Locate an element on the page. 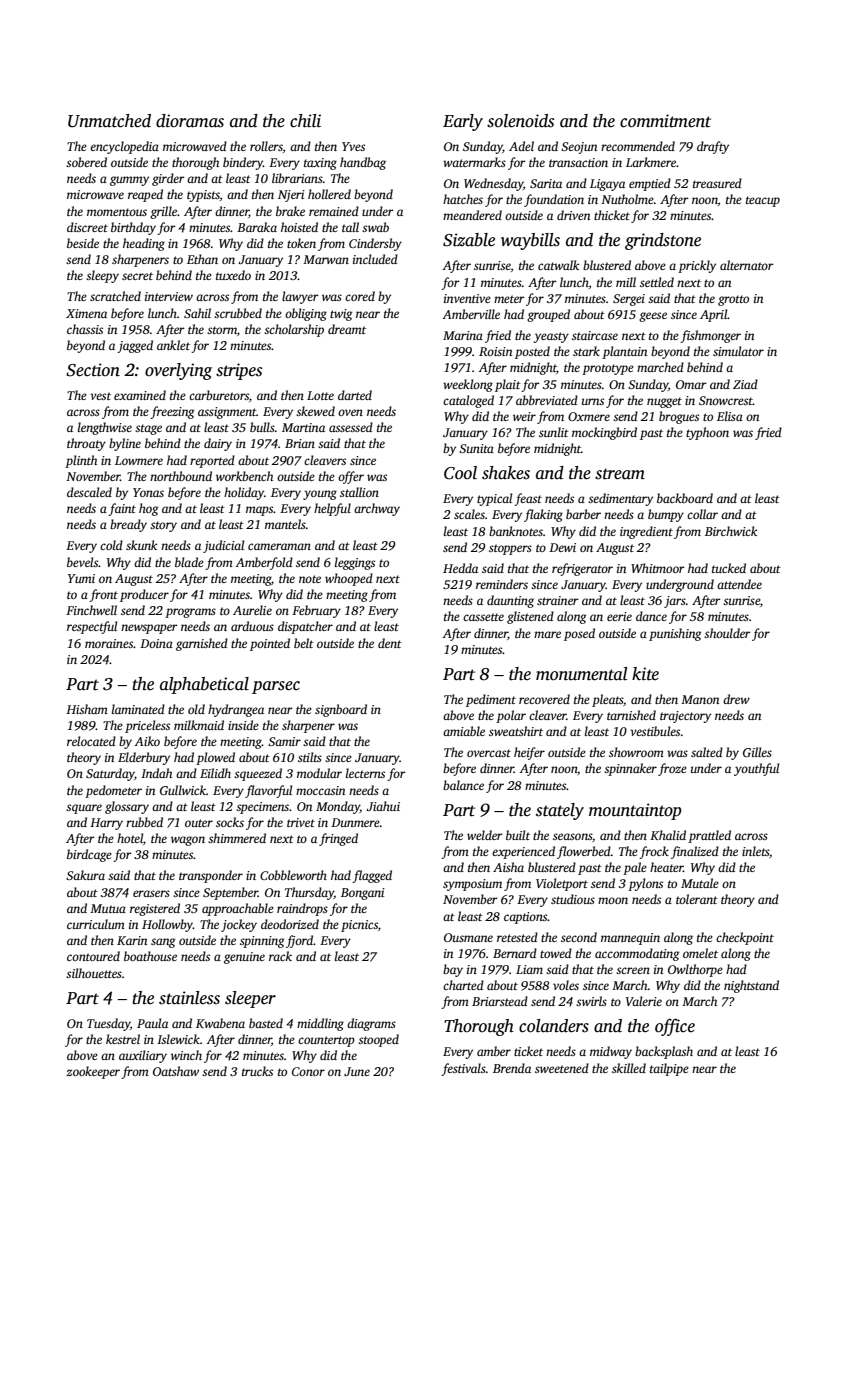 The image size is (849, 1400). grindstone is located at coordinates (663, 241).
